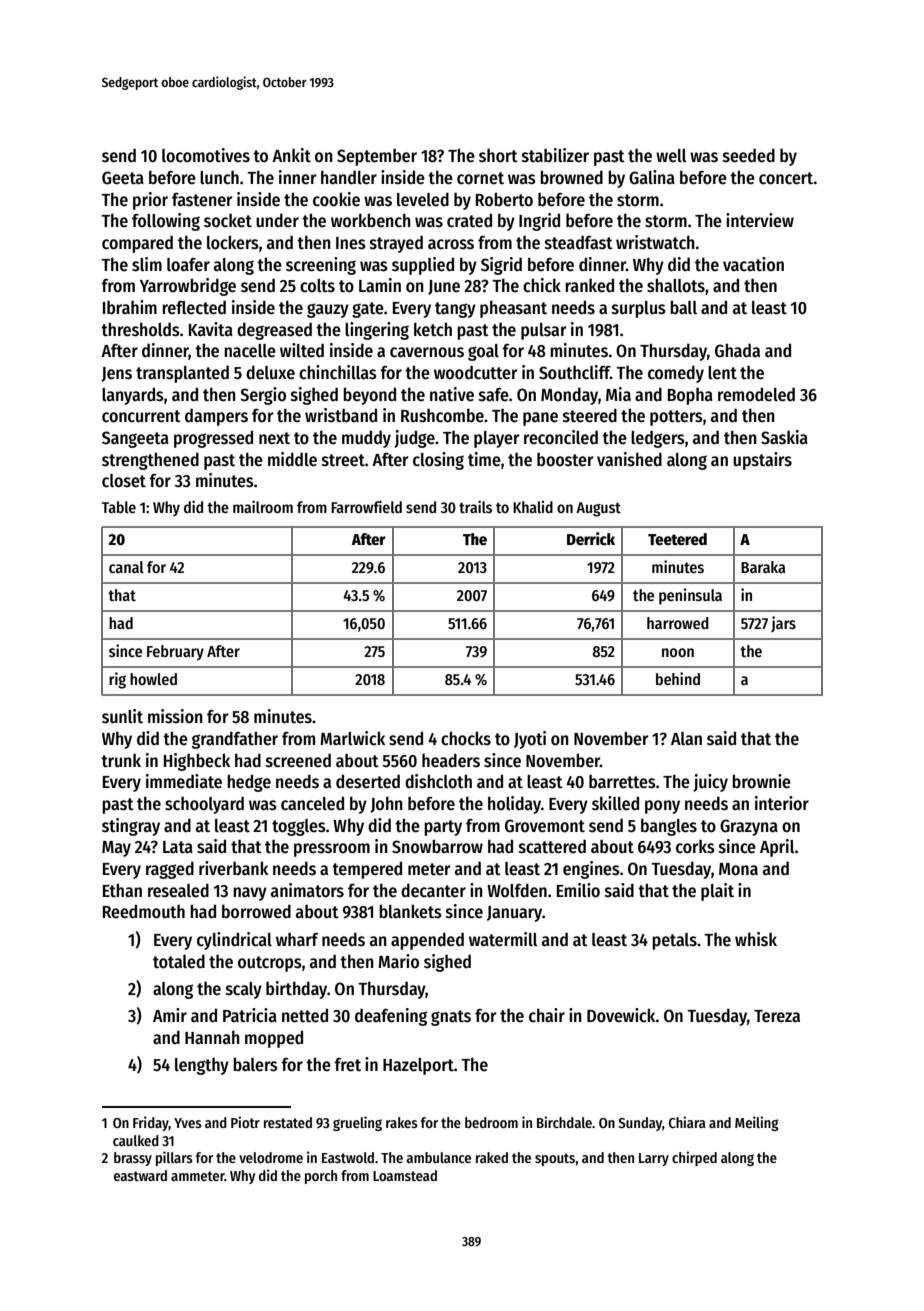 The width and height of the document is (924, 1311). Describe the element at coordinates (542, 285) in the document. I see `chick` at that location.
